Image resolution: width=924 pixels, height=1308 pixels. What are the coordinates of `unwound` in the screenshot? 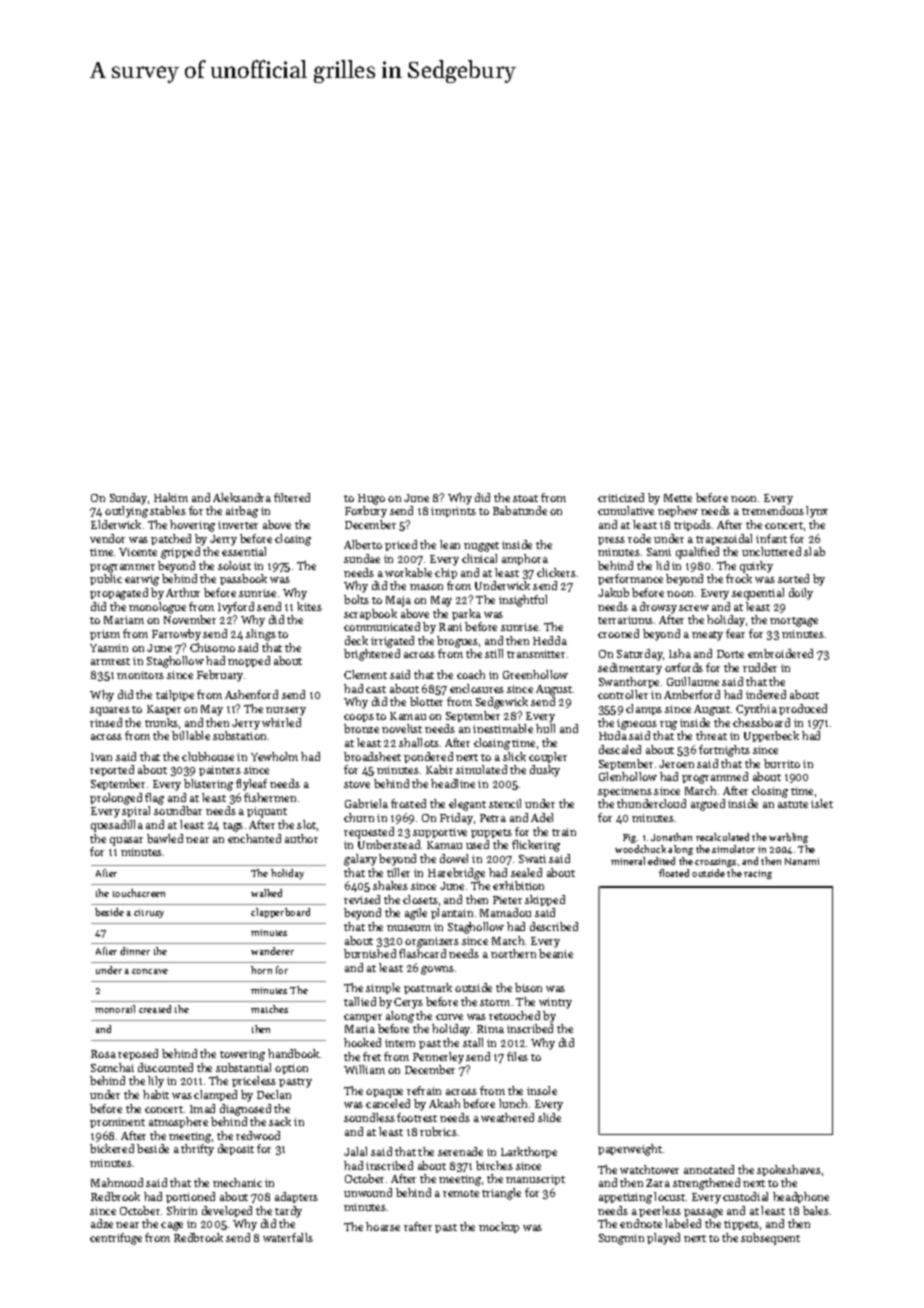 It's located at (368, 1192).
